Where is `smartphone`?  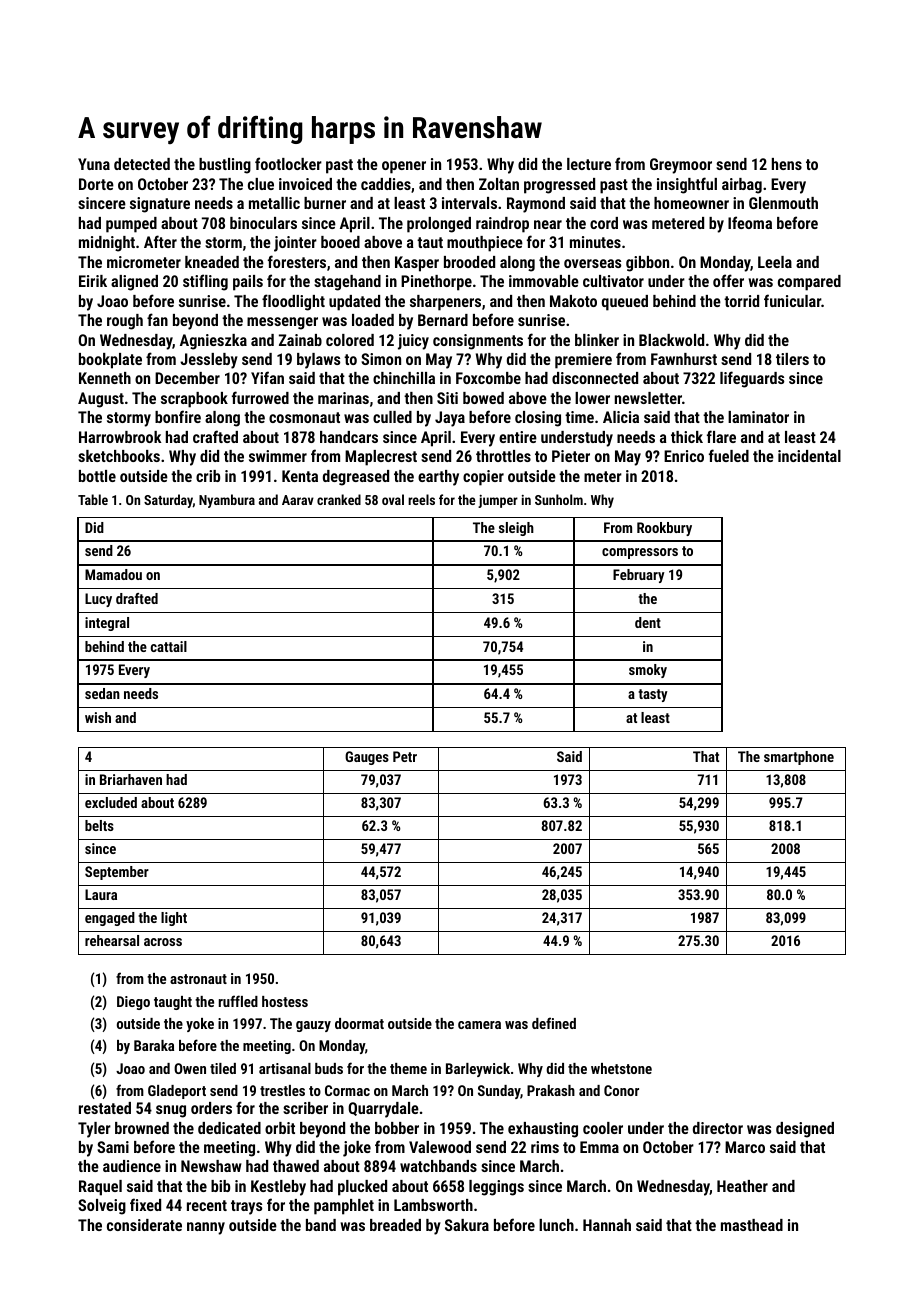
smartphone is located at coordinates (799, 758).
